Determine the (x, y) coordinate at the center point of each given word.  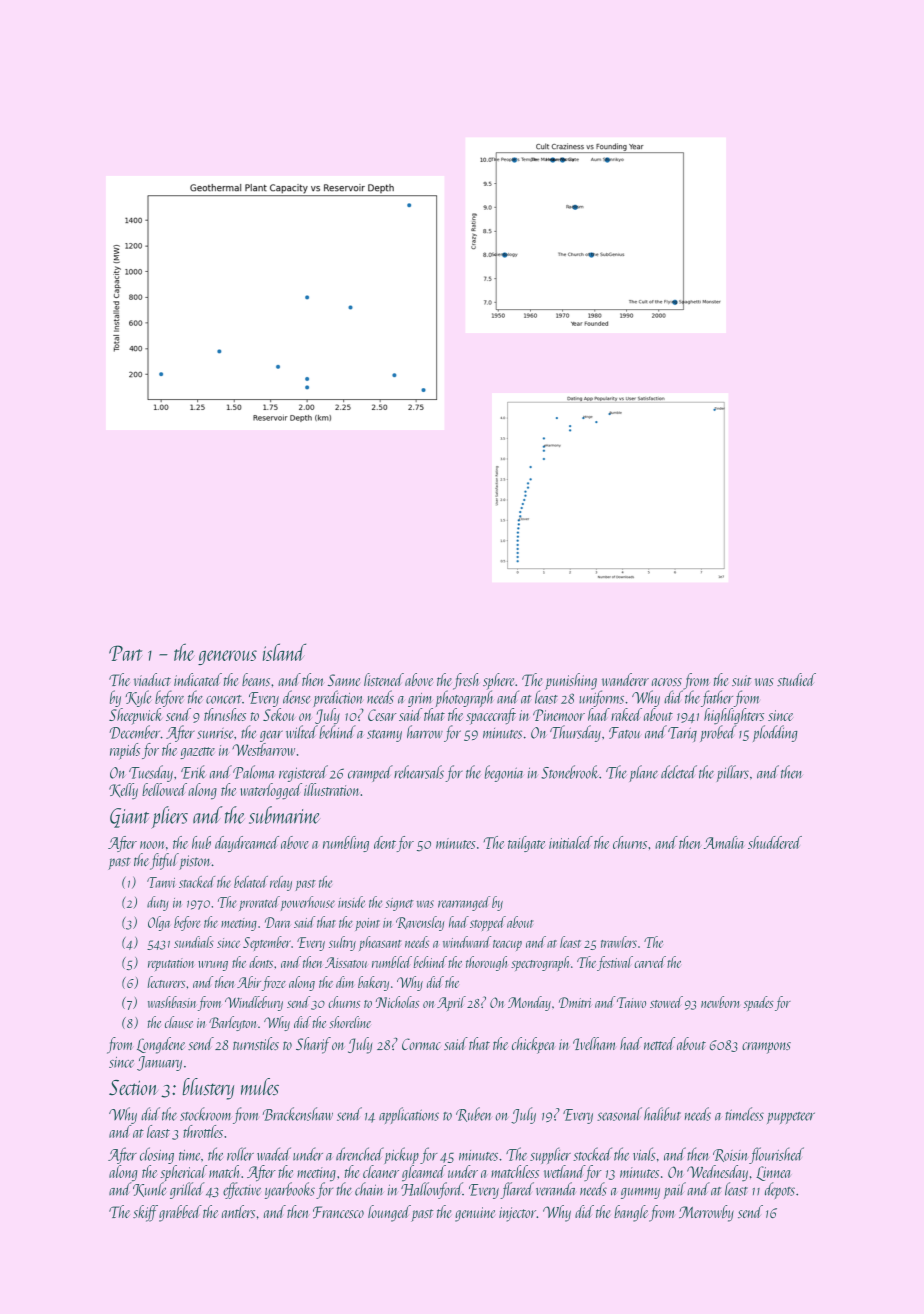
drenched (360, 1154)
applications (409, 1115)
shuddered (775, 842)
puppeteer (791, 1118)
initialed (571, 842)
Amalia (724, 842)
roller (240, 1154)
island (284, 652)
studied (796, 679)
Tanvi (161, 882)
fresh (466, 681)
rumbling (346, 844)
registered (303, 773)
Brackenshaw (298, 1114)
